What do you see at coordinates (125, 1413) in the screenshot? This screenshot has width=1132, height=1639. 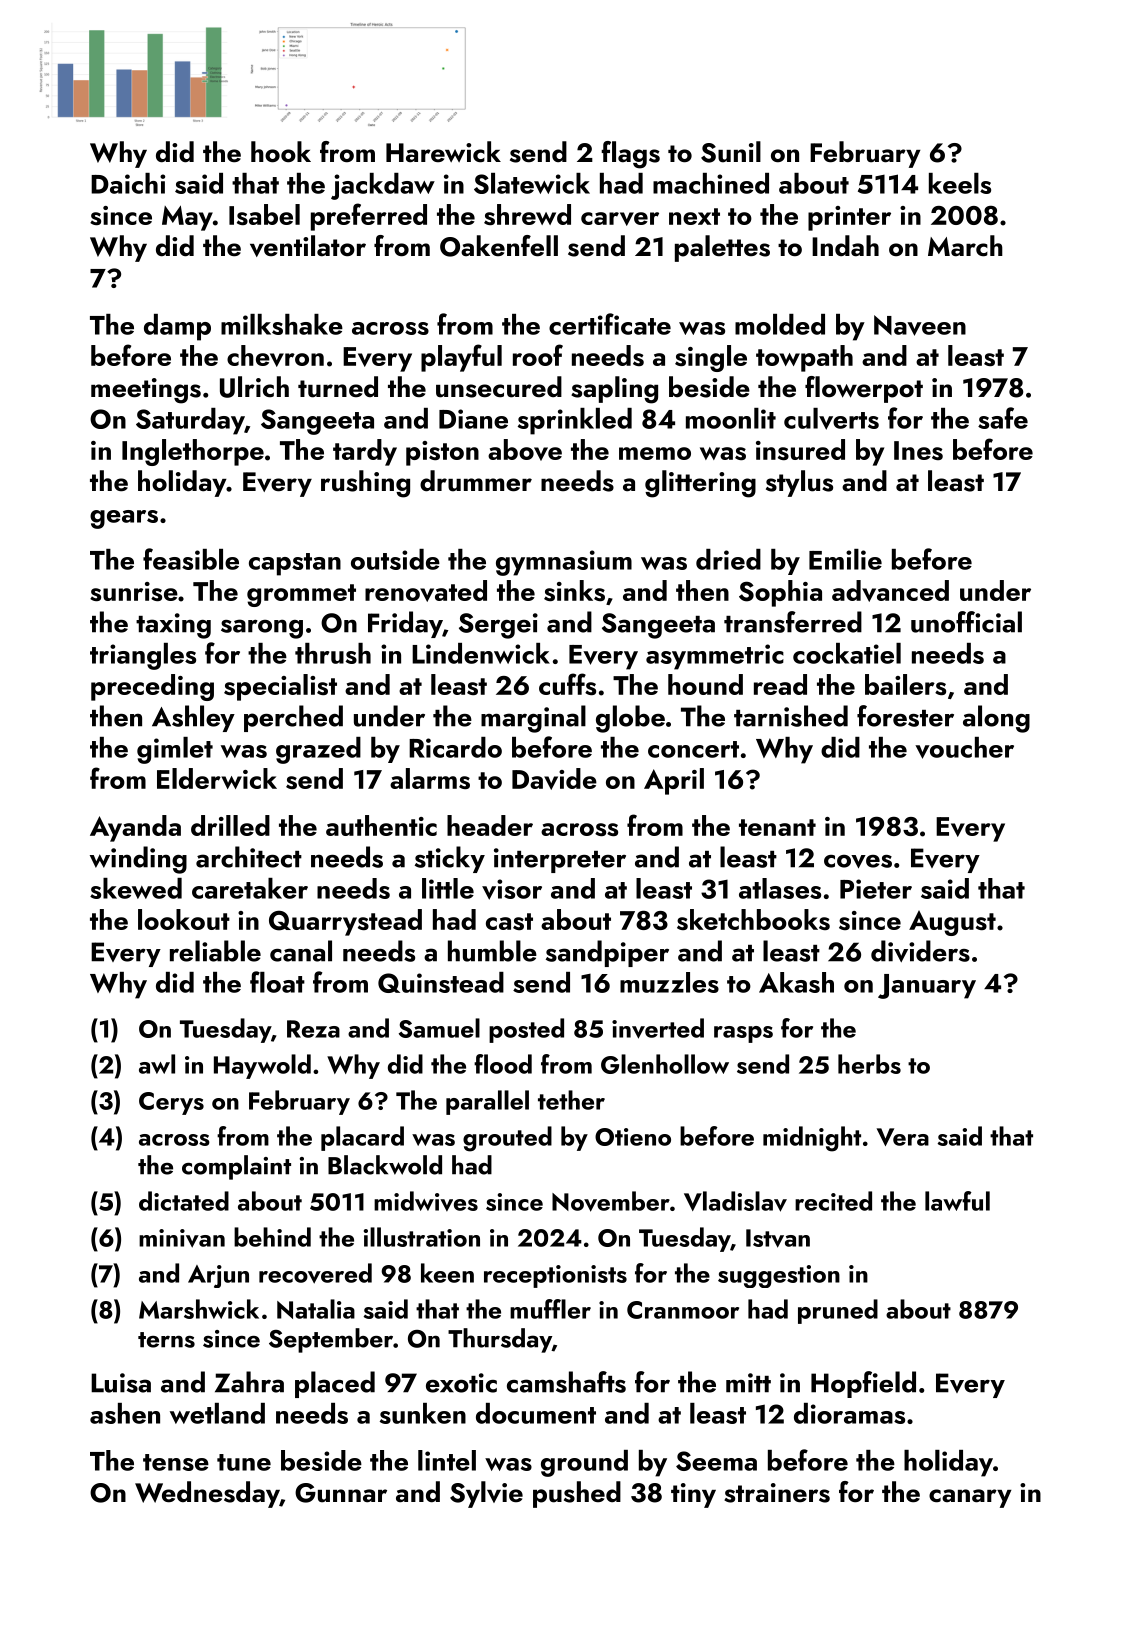 I see `ashen` at bounding box center [125, 1413].
